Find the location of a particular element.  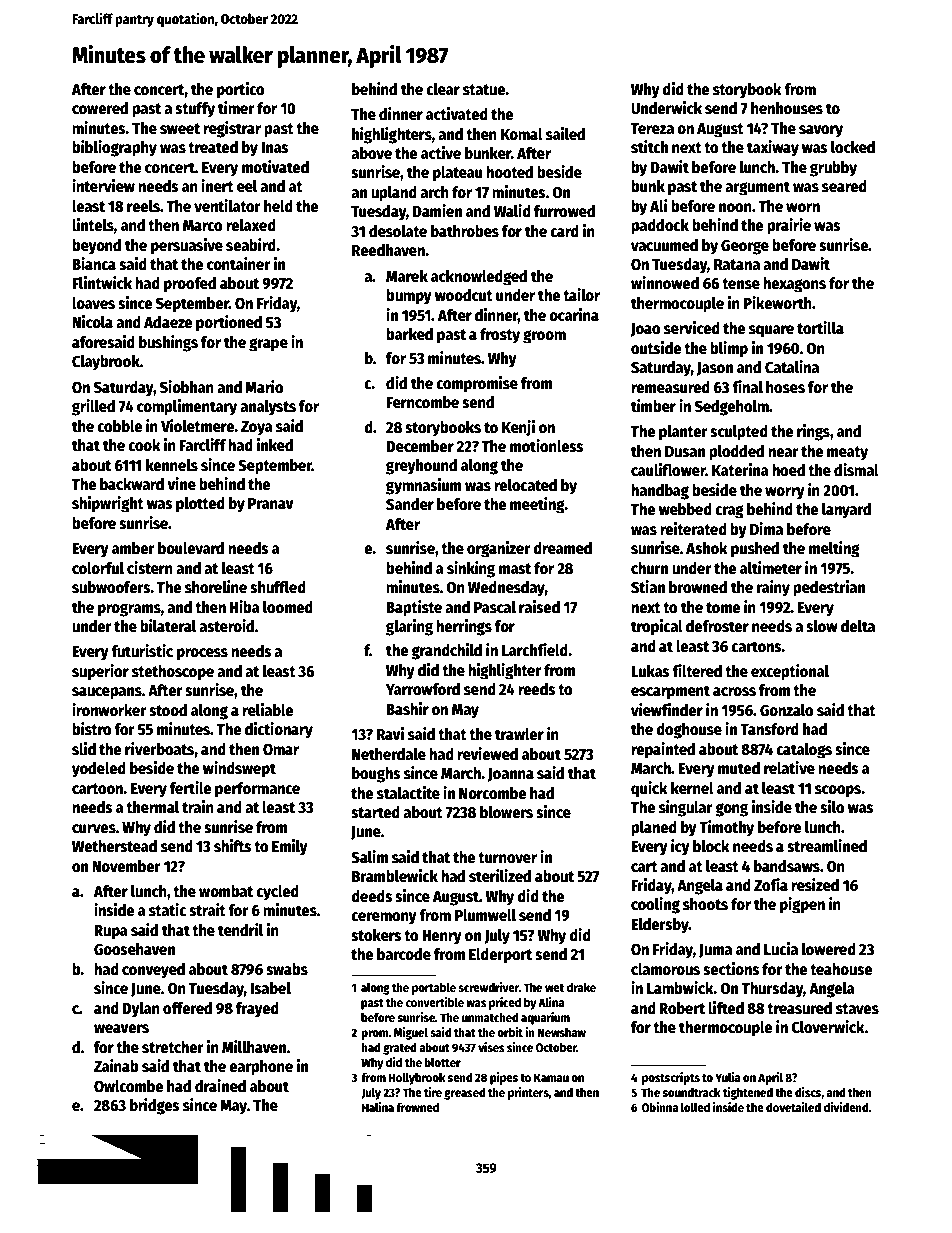

scoops is located at coordinates (838, 791).
